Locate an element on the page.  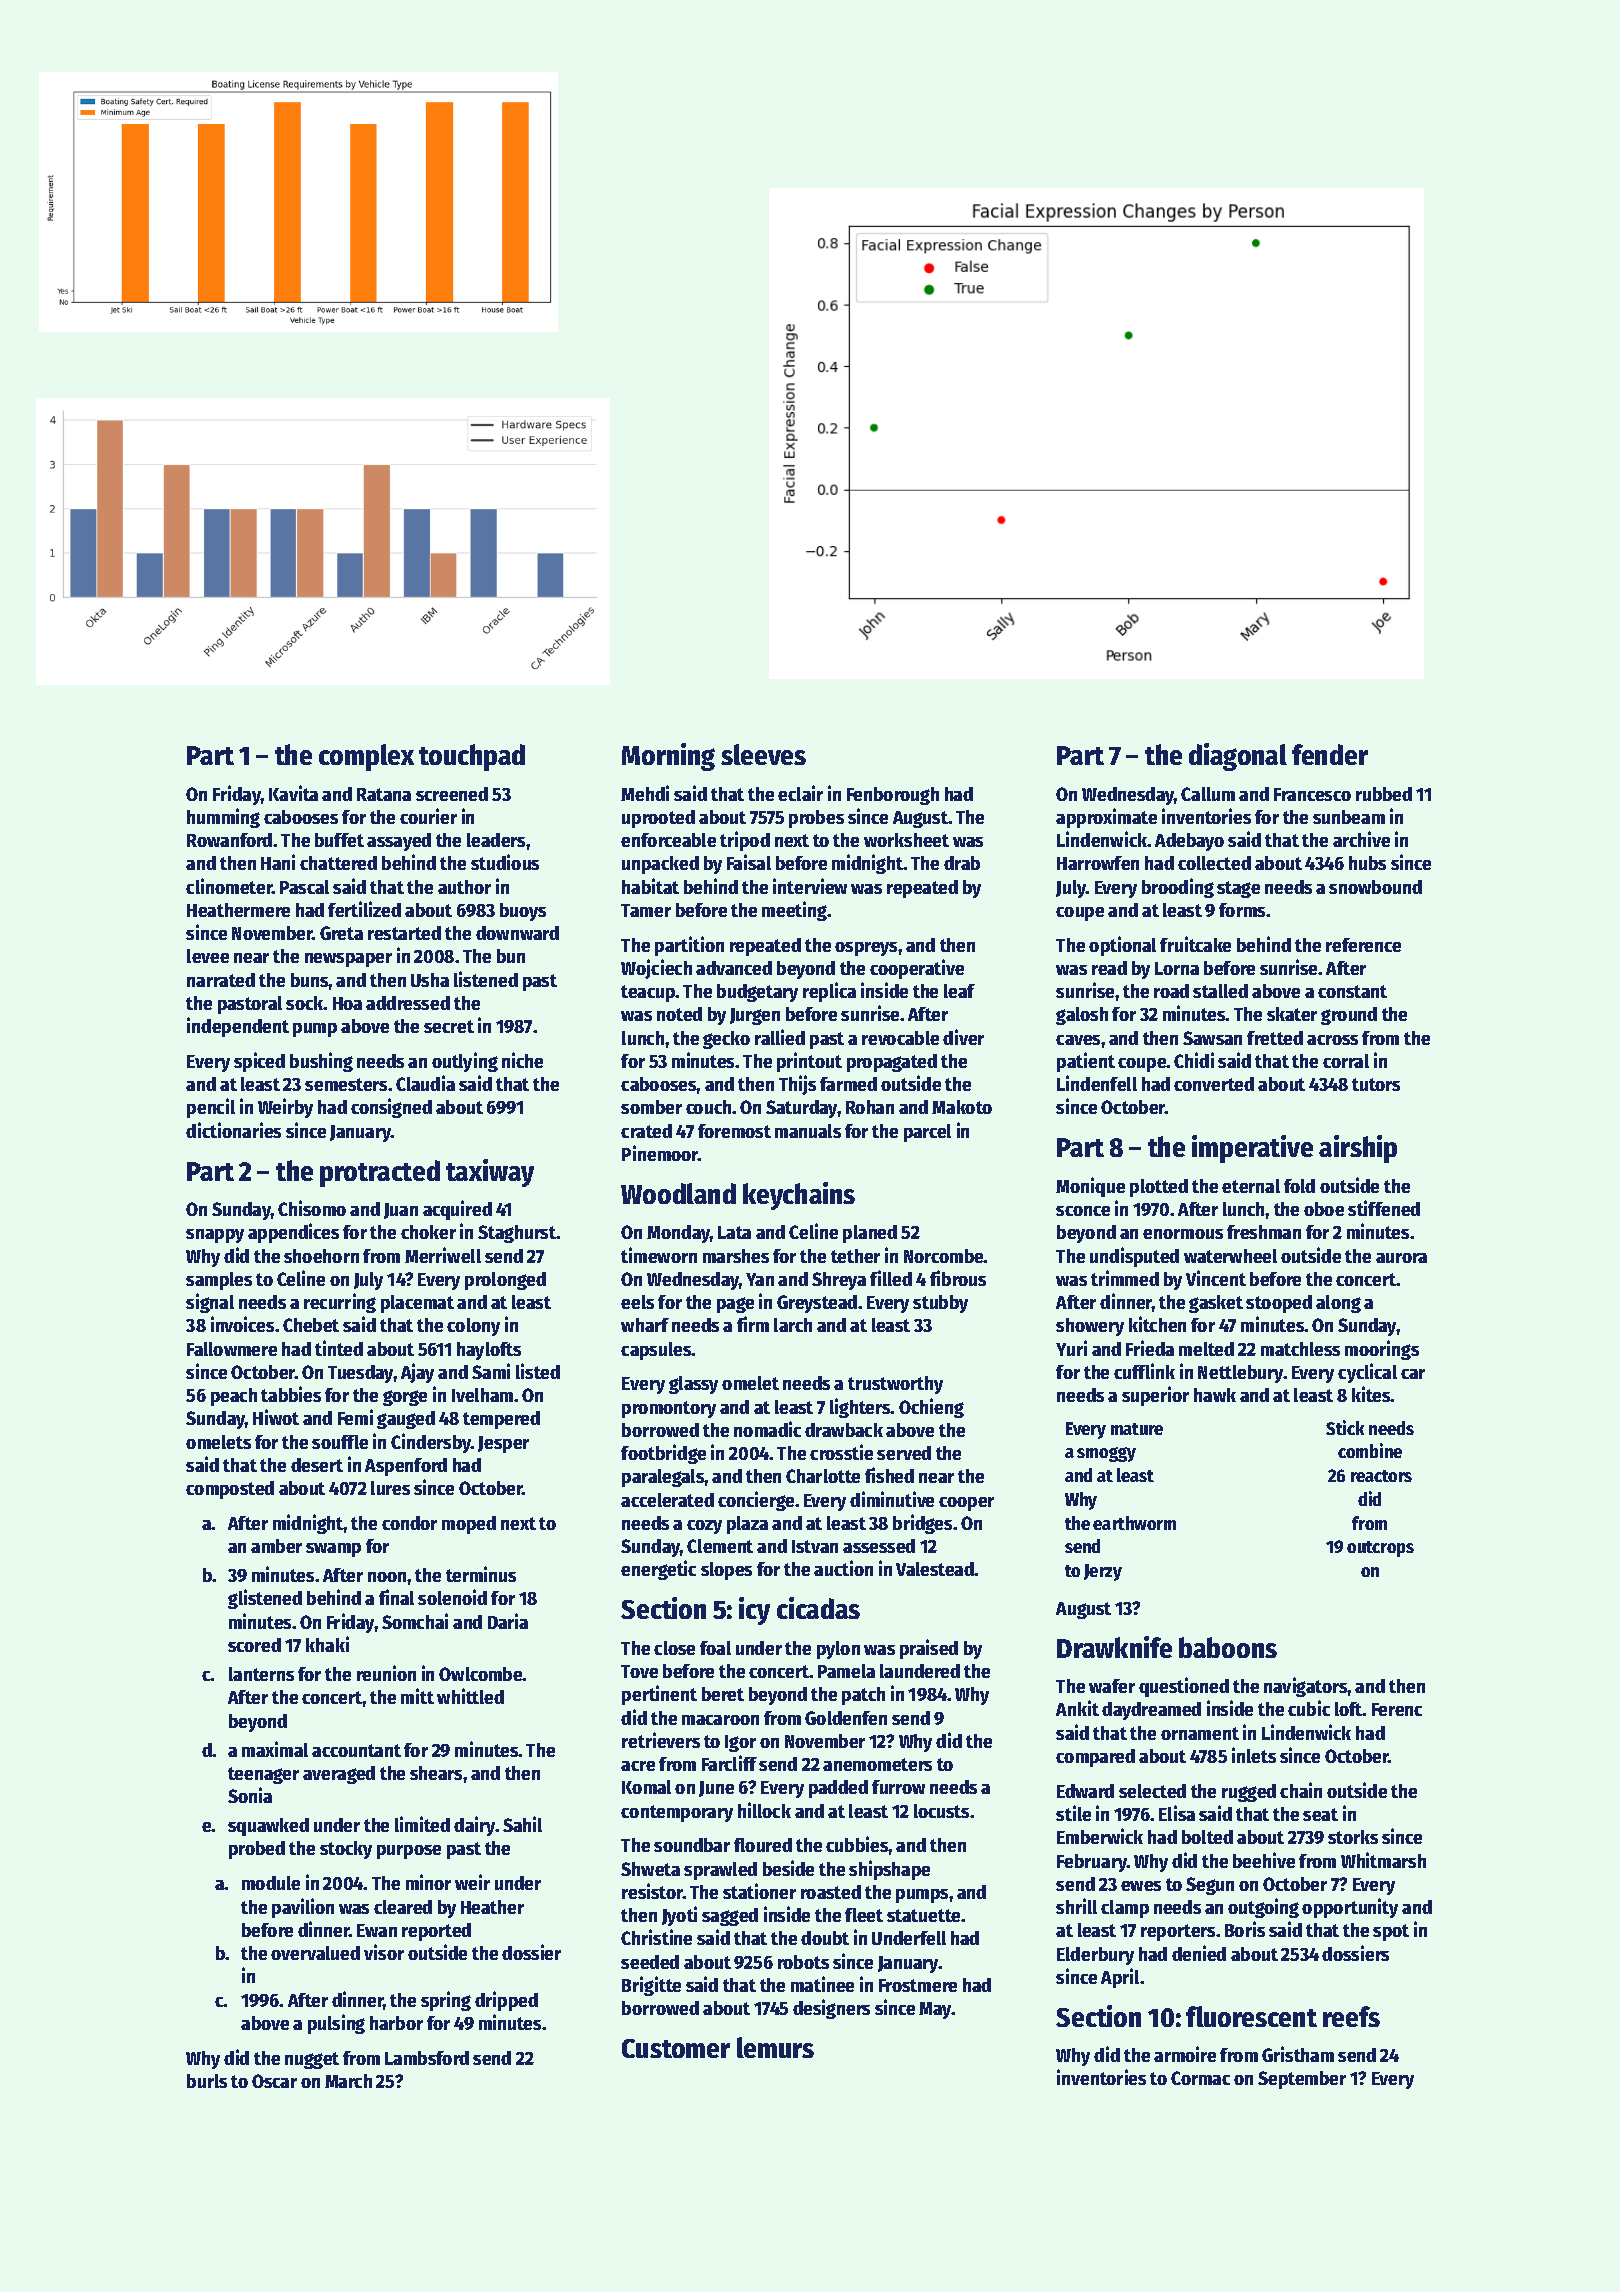
pulsing is located at coordinates (336, 2024).
